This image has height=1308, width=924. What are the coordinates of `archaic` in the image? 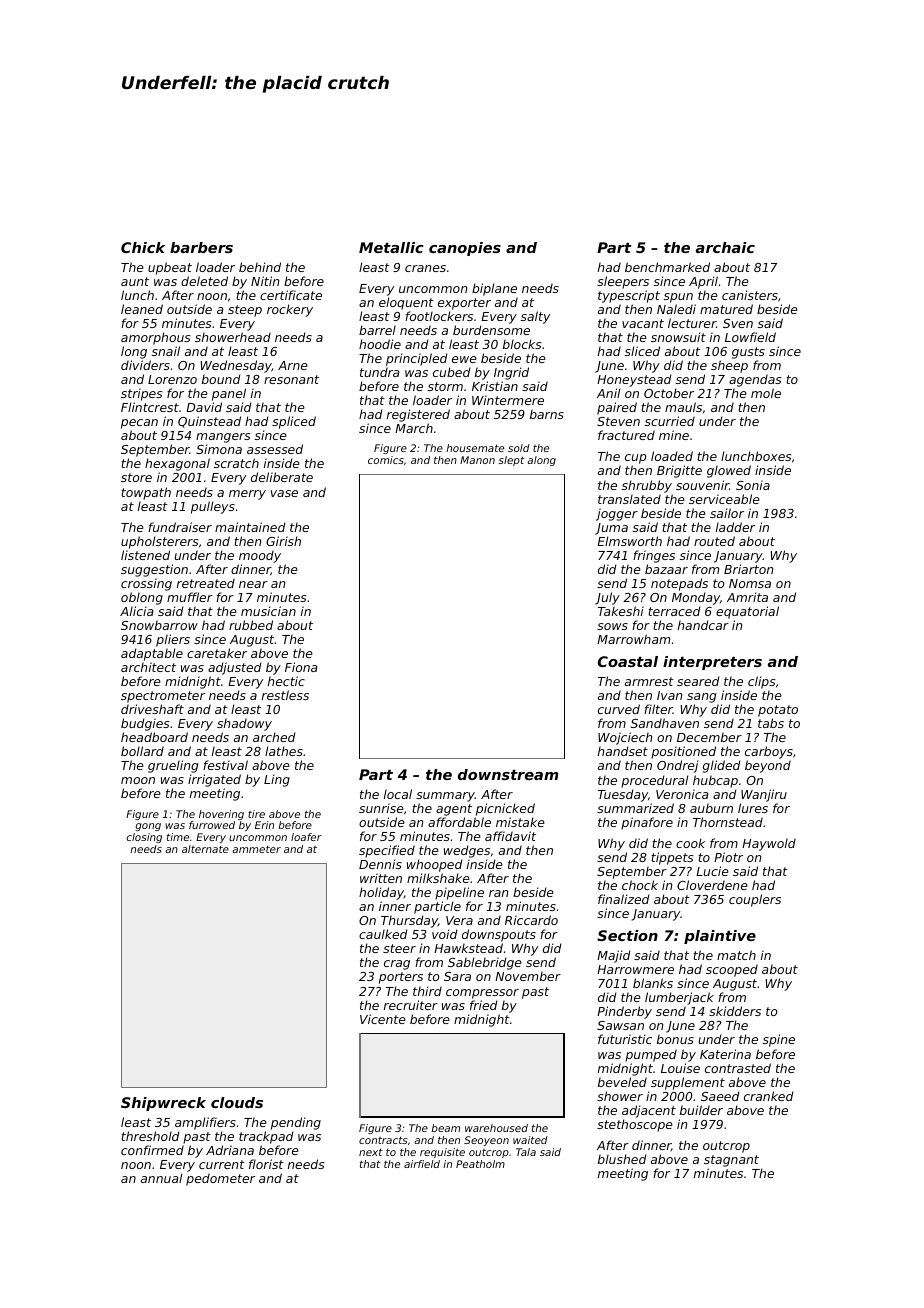 It's located at (725, 247).
